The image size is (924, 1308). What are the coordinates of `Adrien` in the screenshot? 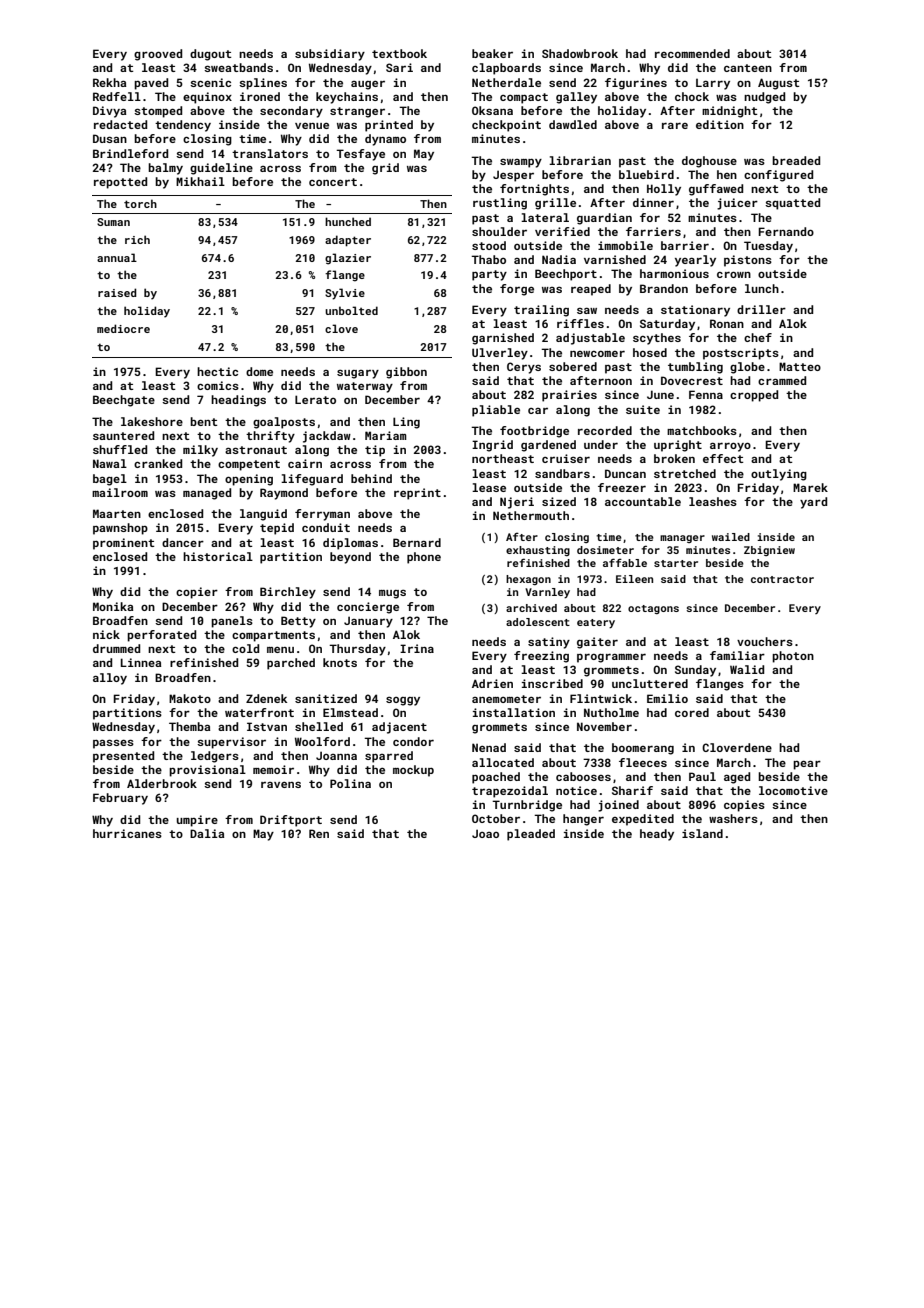 It's located at (492, 683).
